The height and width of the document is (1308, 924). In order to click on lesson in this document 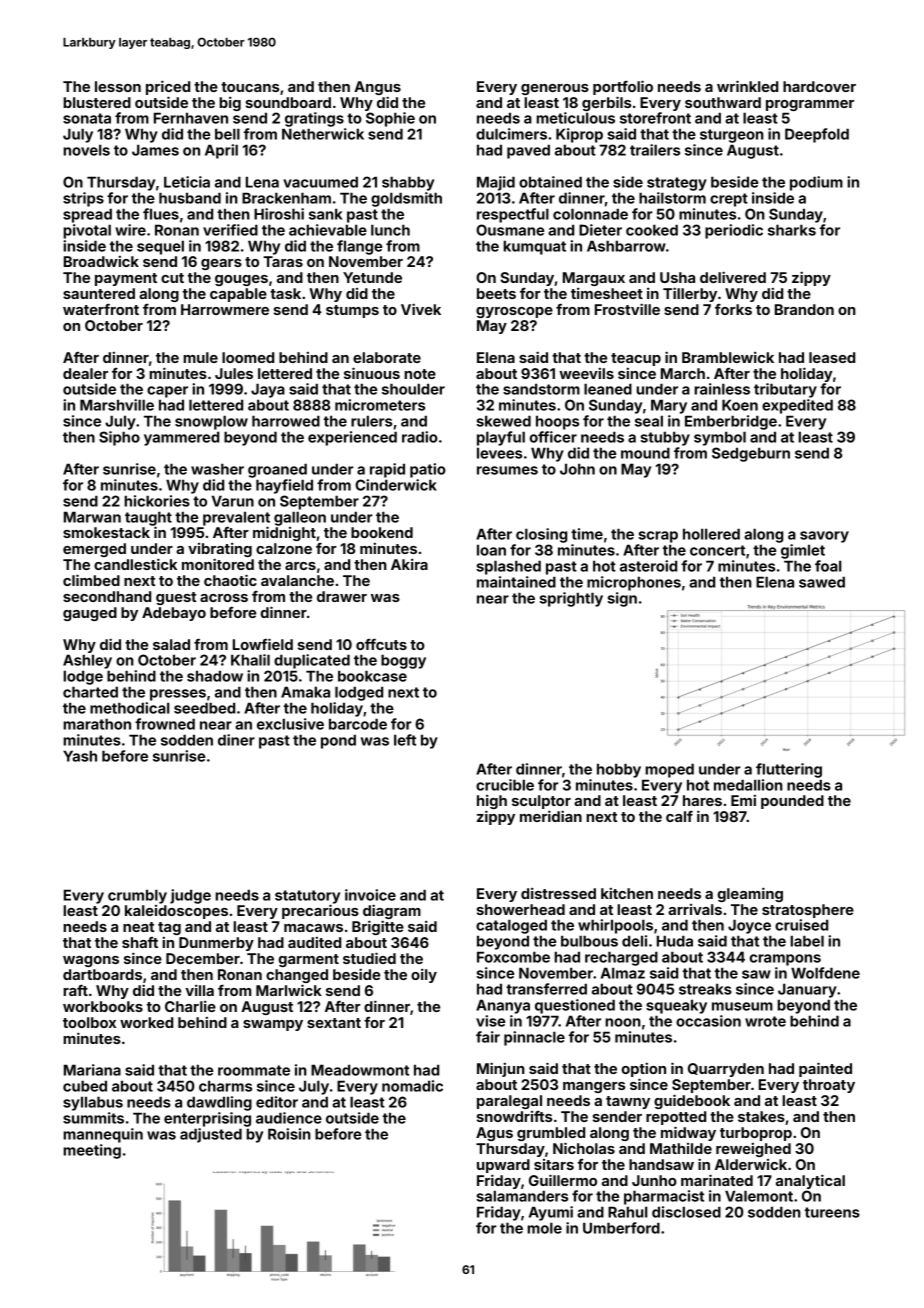, I will do `click(118, 86)`.
